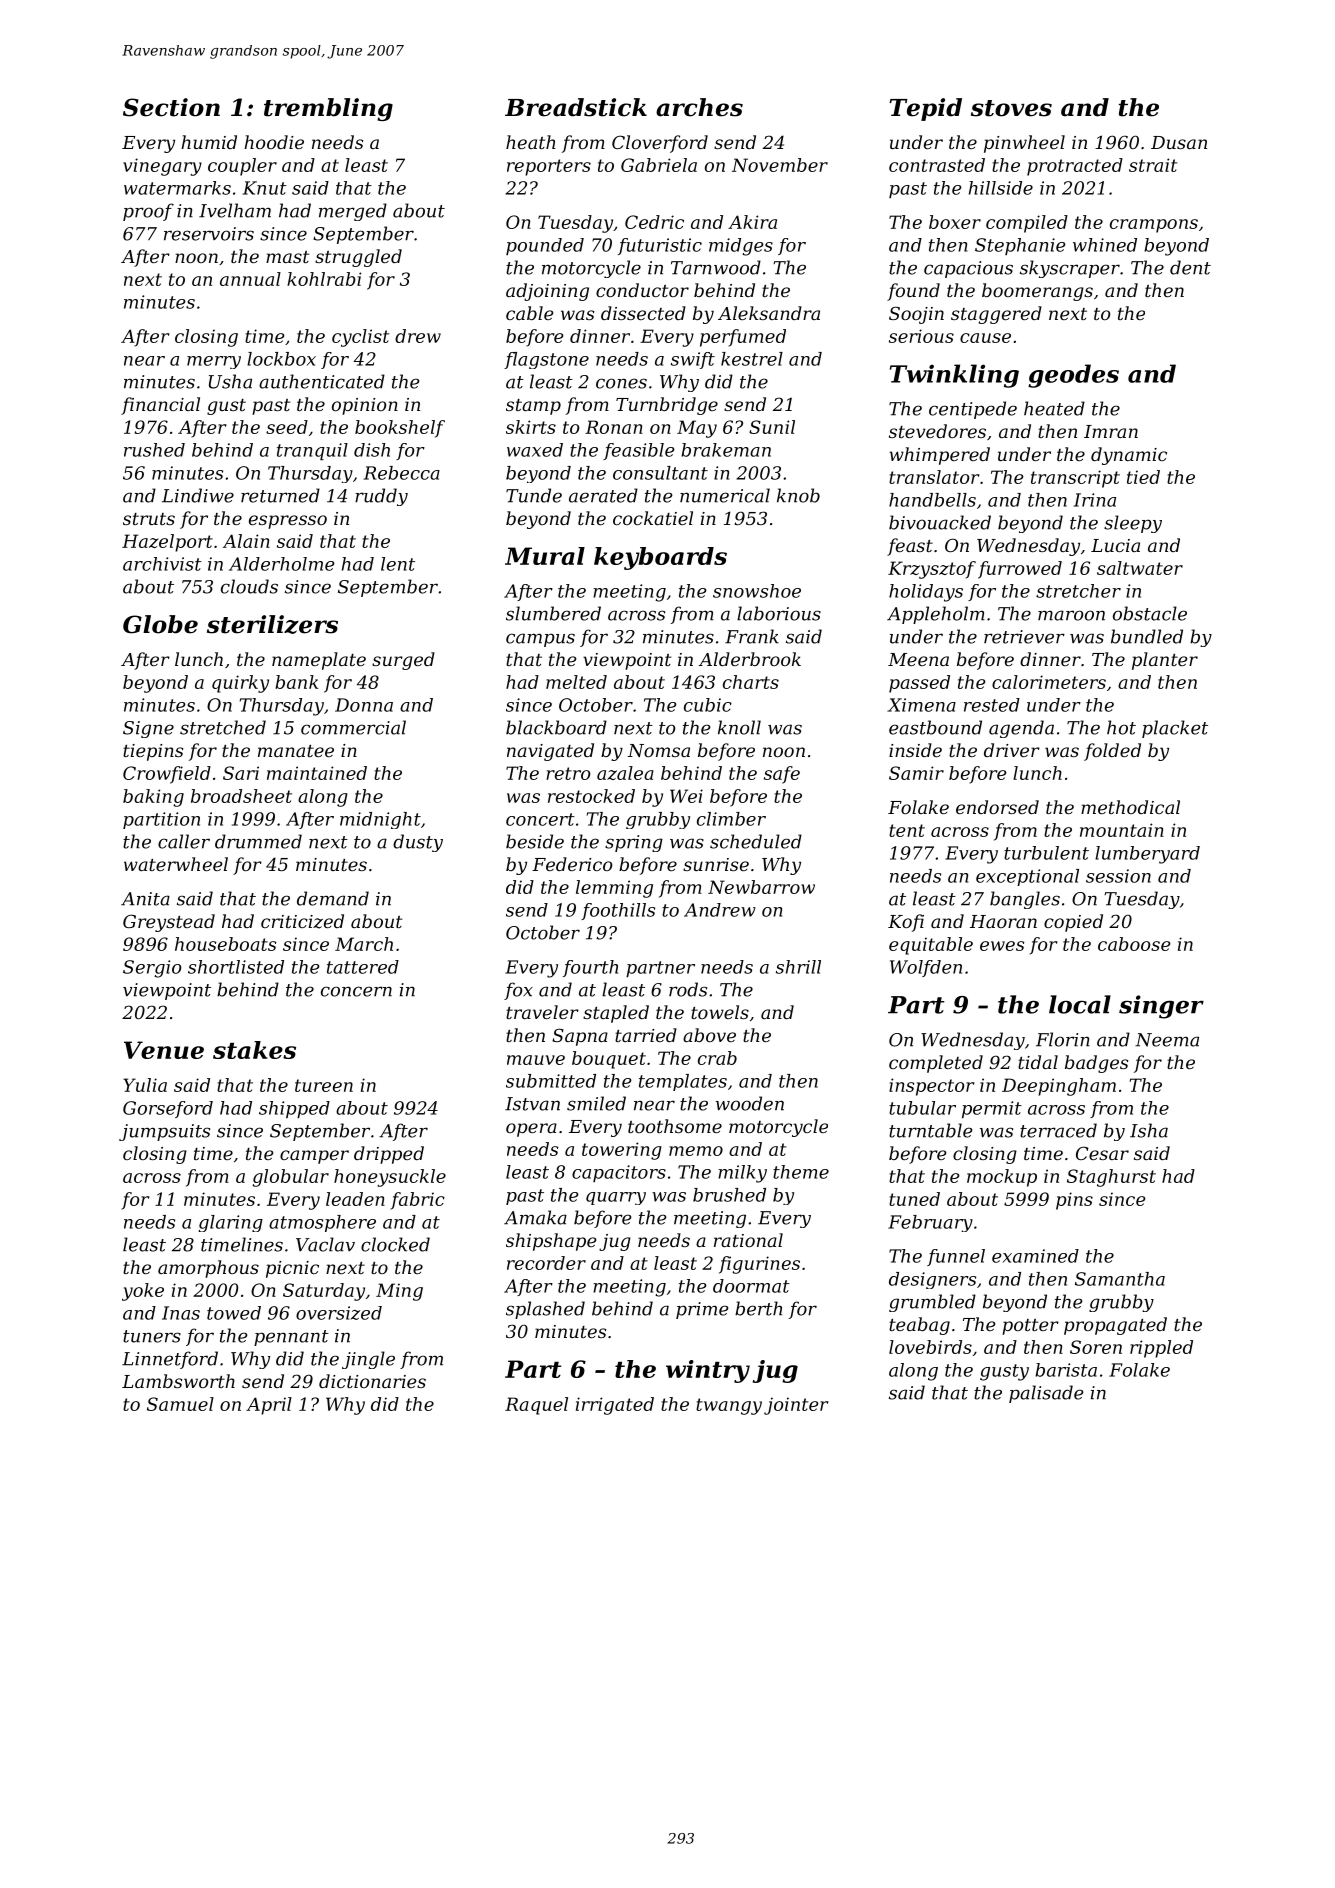 The height and width of the screenshot is (1888, 1335). What do you see at coordinates (1024, 144) in the screenshot?
I see `pinwheel` at bounding box center [1024, 144].
